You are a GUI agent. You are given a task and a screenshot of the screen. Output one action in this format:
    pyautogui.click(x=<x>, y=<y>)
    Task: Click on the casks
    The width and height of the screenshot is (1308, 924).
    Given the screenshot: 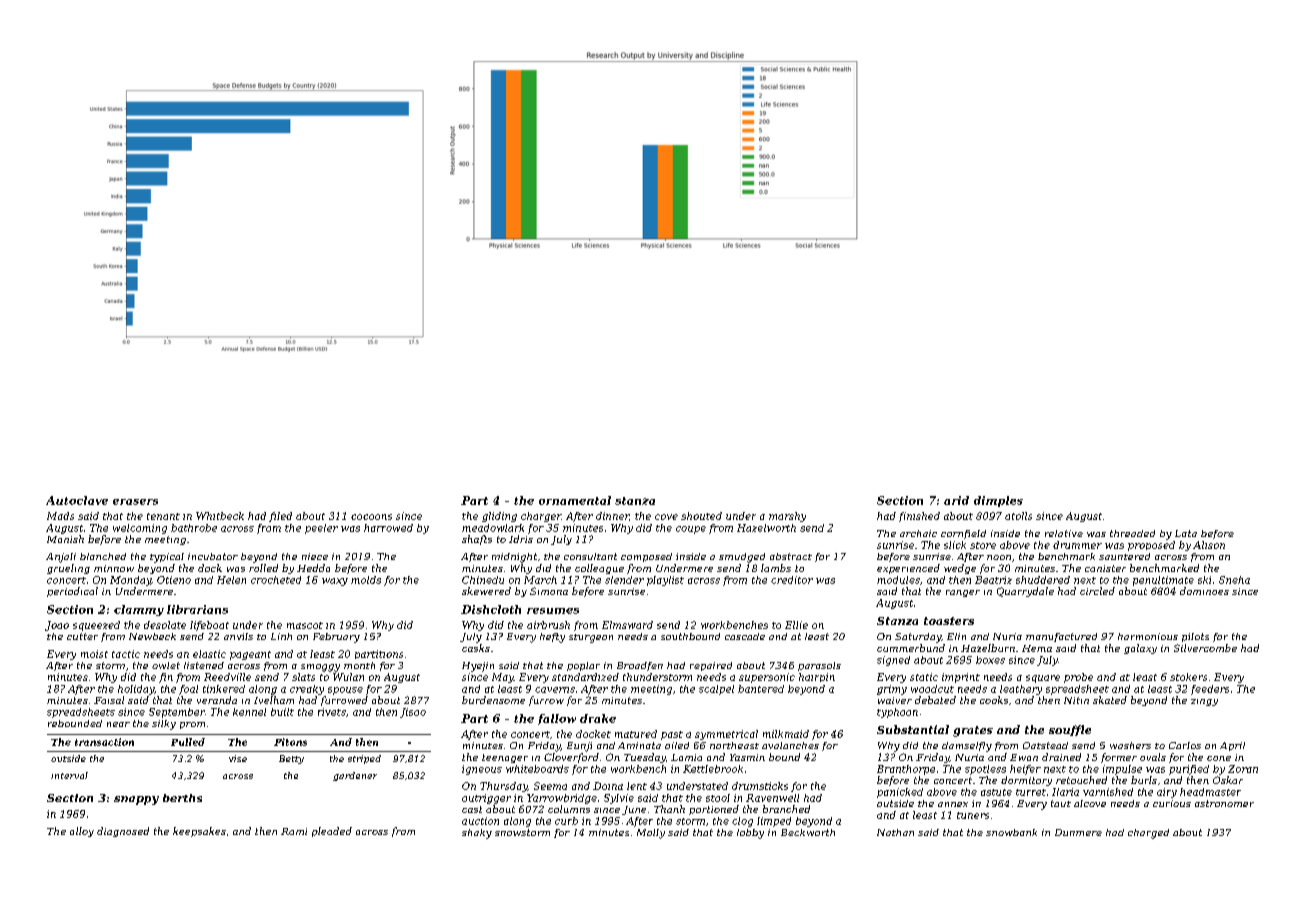 What is the action you would take?
    pyautogui.click(x=476, y=648)
